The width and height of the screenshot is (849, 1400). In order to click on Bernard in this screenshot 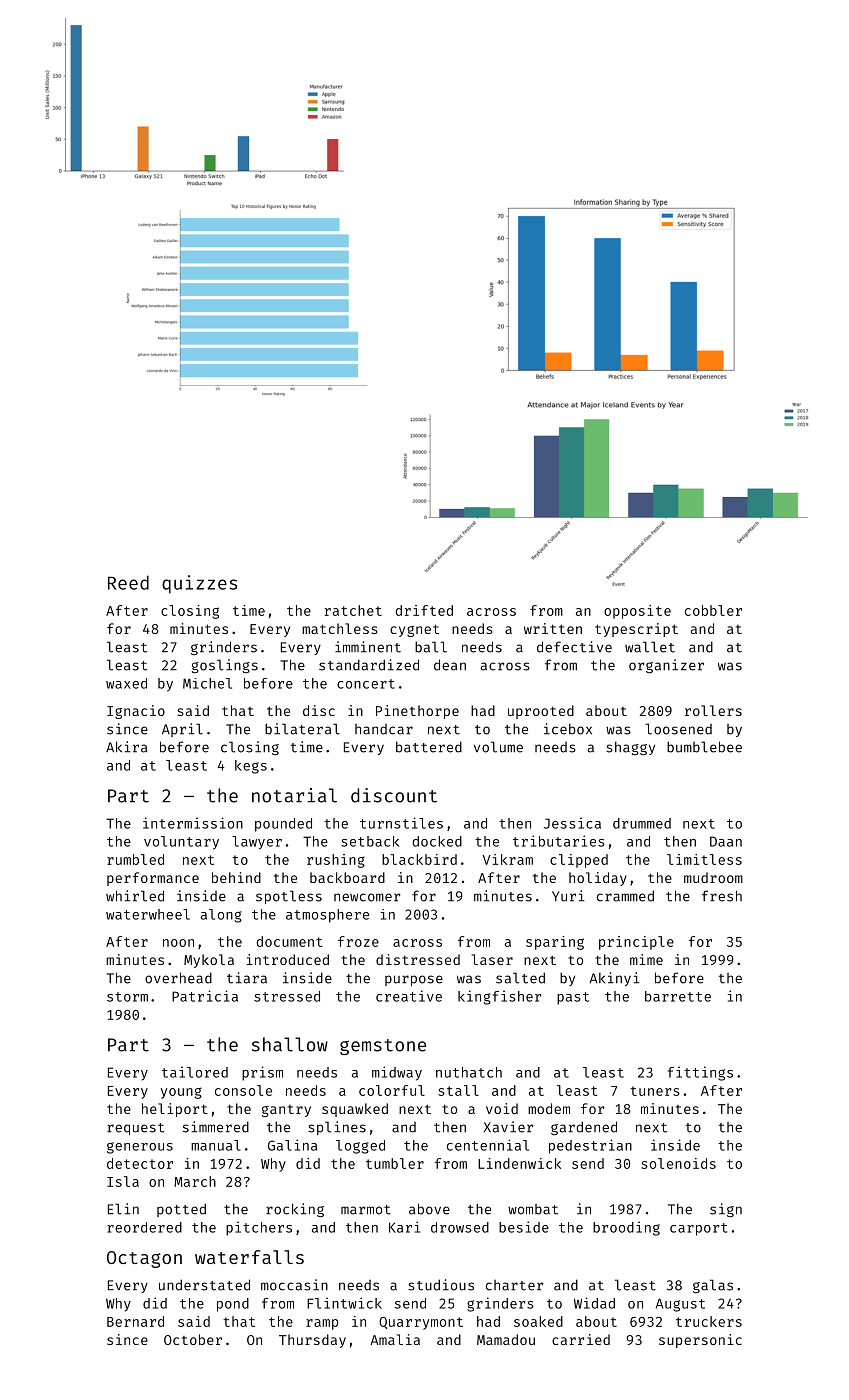, I will do `click(135, 1321)`.
